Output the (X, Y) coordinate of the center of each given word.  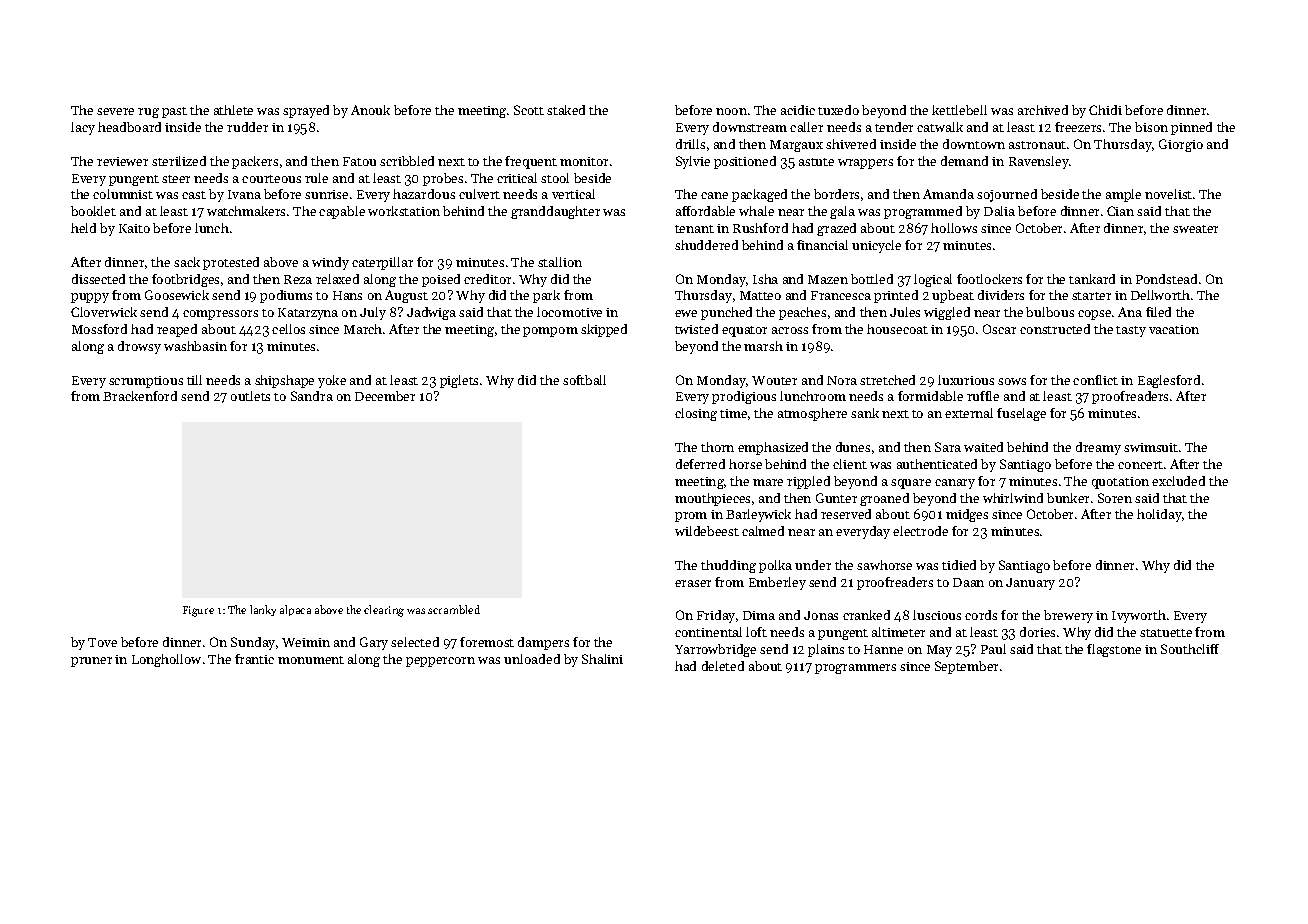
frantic (254, 659)
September (966, 667)
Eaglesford (1169, 381)
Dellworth (1160, 295)
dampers (543, 643)
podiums (286, 296)
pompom (550, 332)
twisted (696, 329)
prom (691, 517)
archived (1043, 110)
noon (731, 111)
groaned (884, 499)
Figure (198, 611)
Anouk (370, 110)
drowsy (139, 347)
